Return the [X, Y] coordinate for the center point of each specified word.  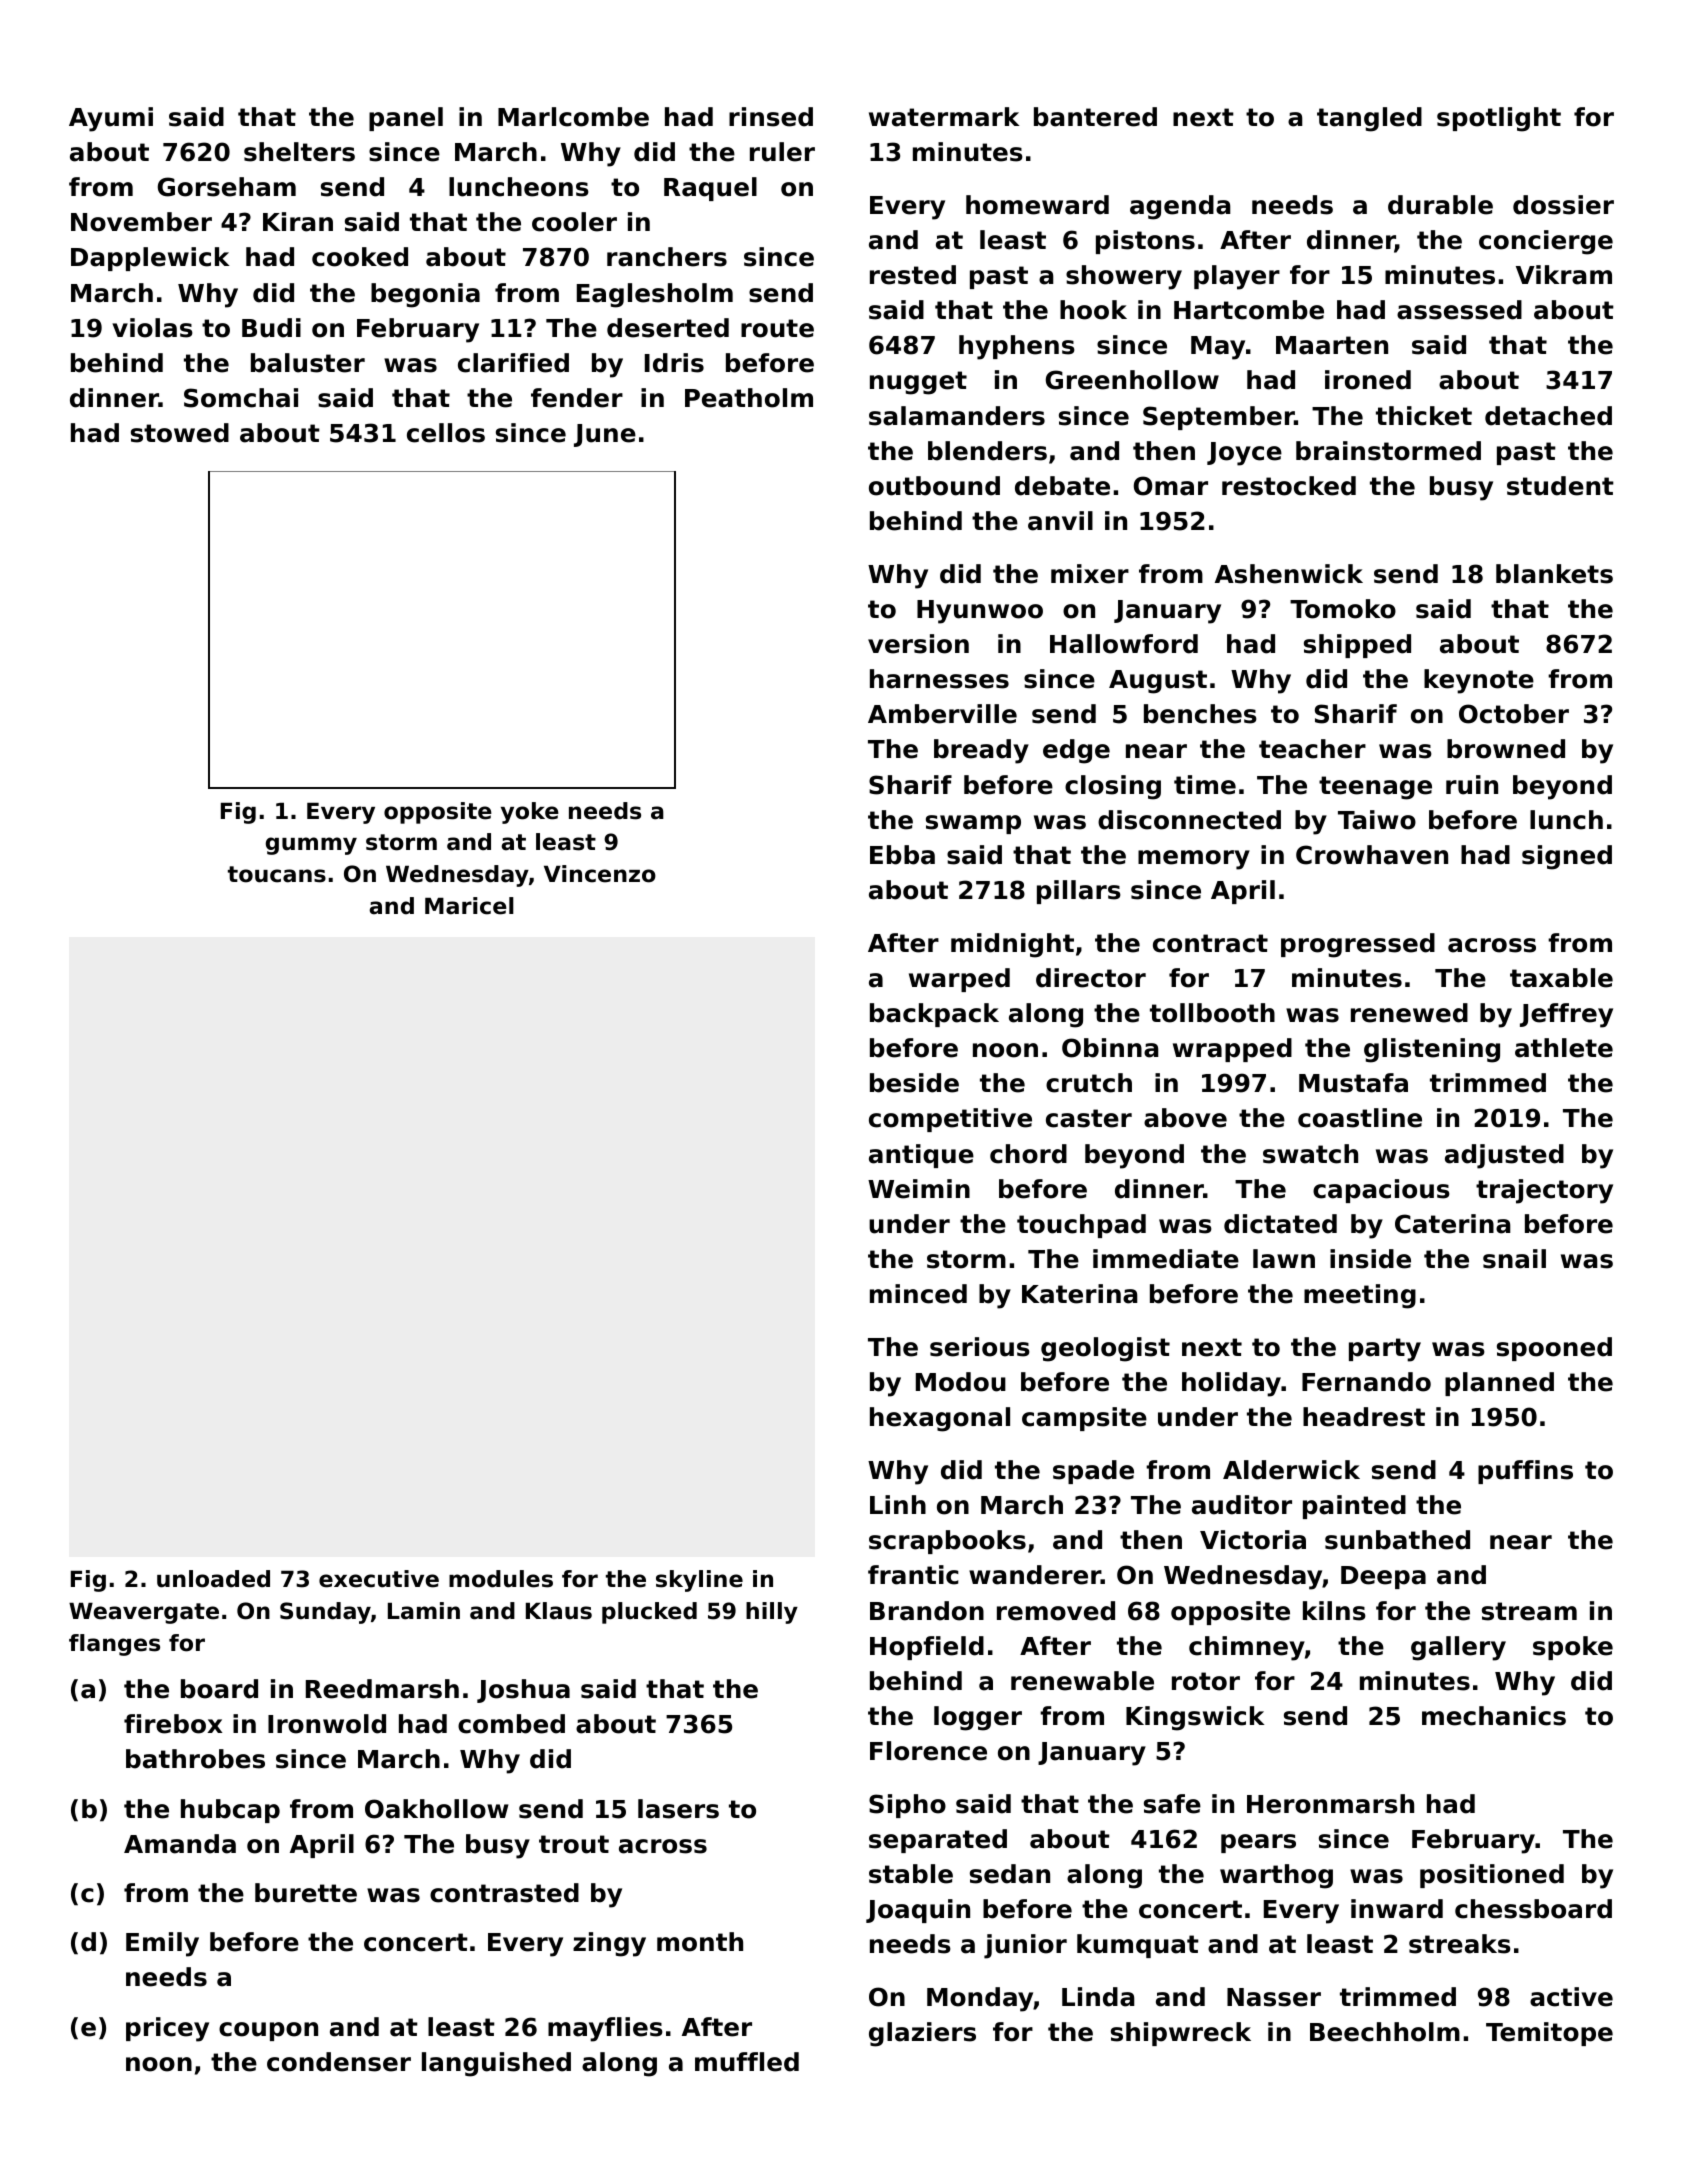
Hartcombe [1249, 310]
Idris [674, 363]
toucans [277, 874]
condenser [339, 2062]
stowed [180, 433]
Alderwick [1291, 1470]
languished [496, 2064]
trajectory [1544, 1191]
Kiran [298, 222]
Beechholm [1385, 2032]
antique [921, 1156]
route [777, 328]
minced [918, 1294]
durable [1440, 205]
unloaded [213, 1579]
